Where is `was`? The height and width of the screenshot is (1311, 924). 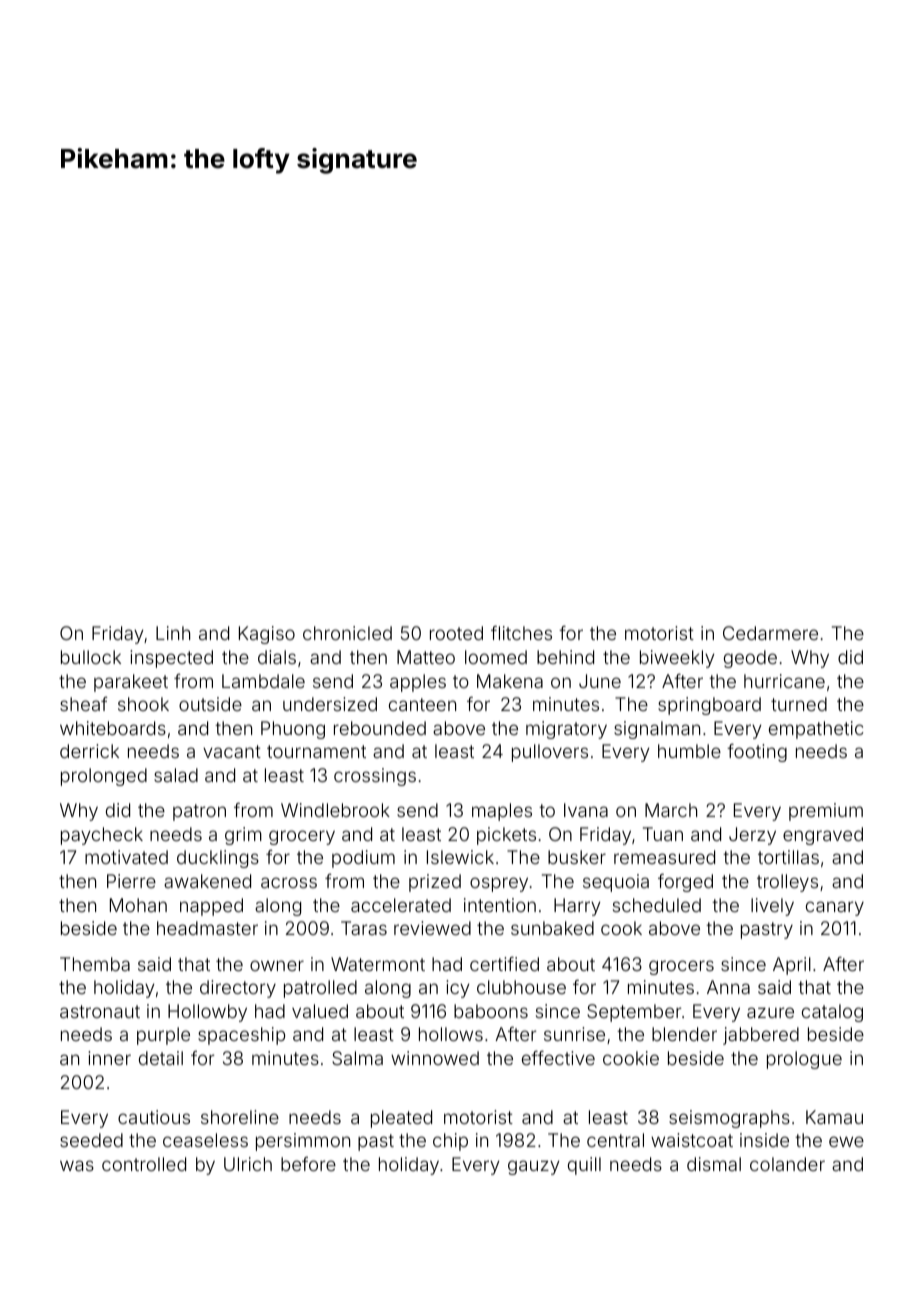
was is located at coordinates (77, 1165).
